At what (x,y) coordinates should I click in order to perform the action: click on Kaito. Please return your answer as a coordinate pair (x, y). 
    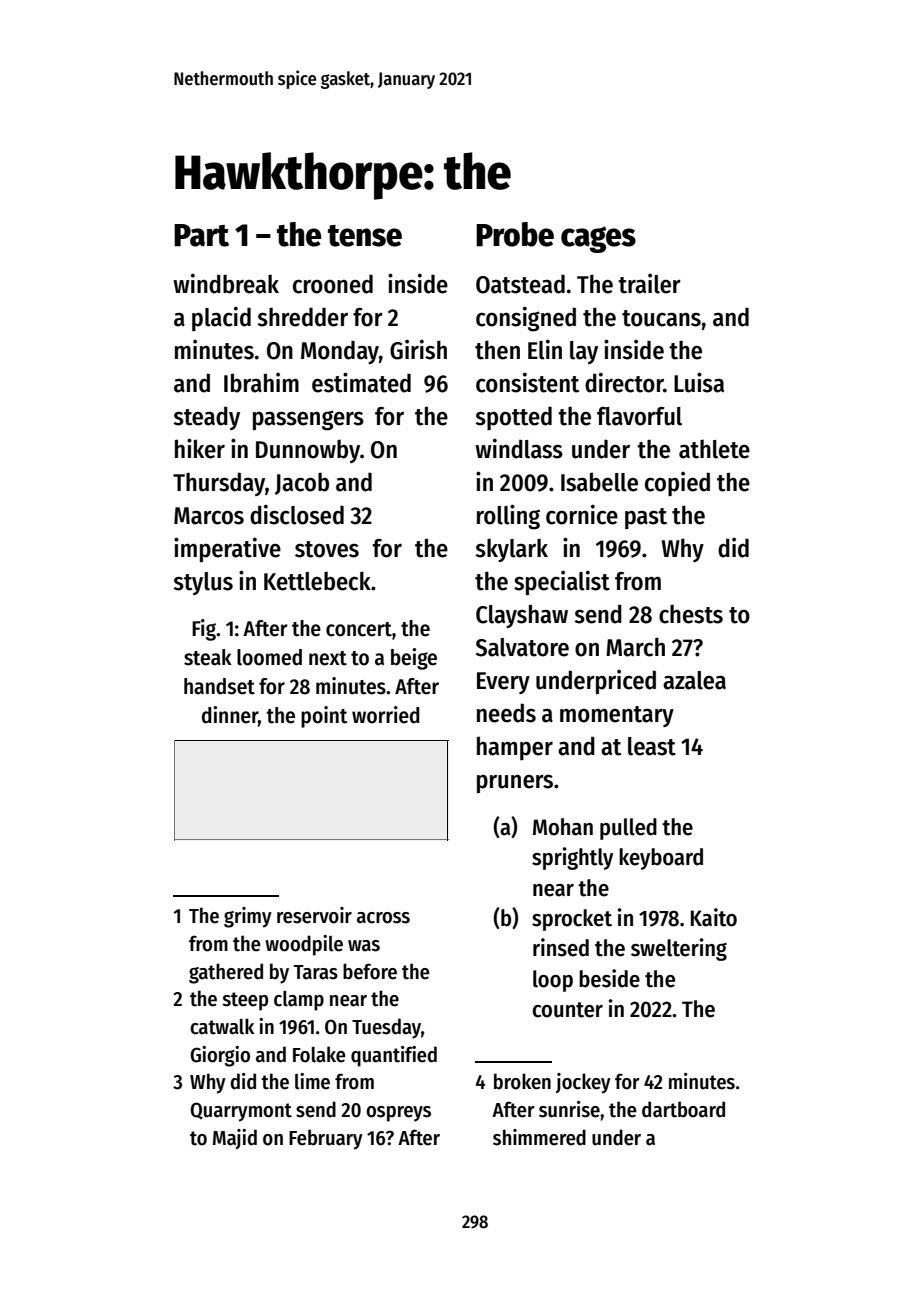
    Looking at the image, I should click on (714, 917).
